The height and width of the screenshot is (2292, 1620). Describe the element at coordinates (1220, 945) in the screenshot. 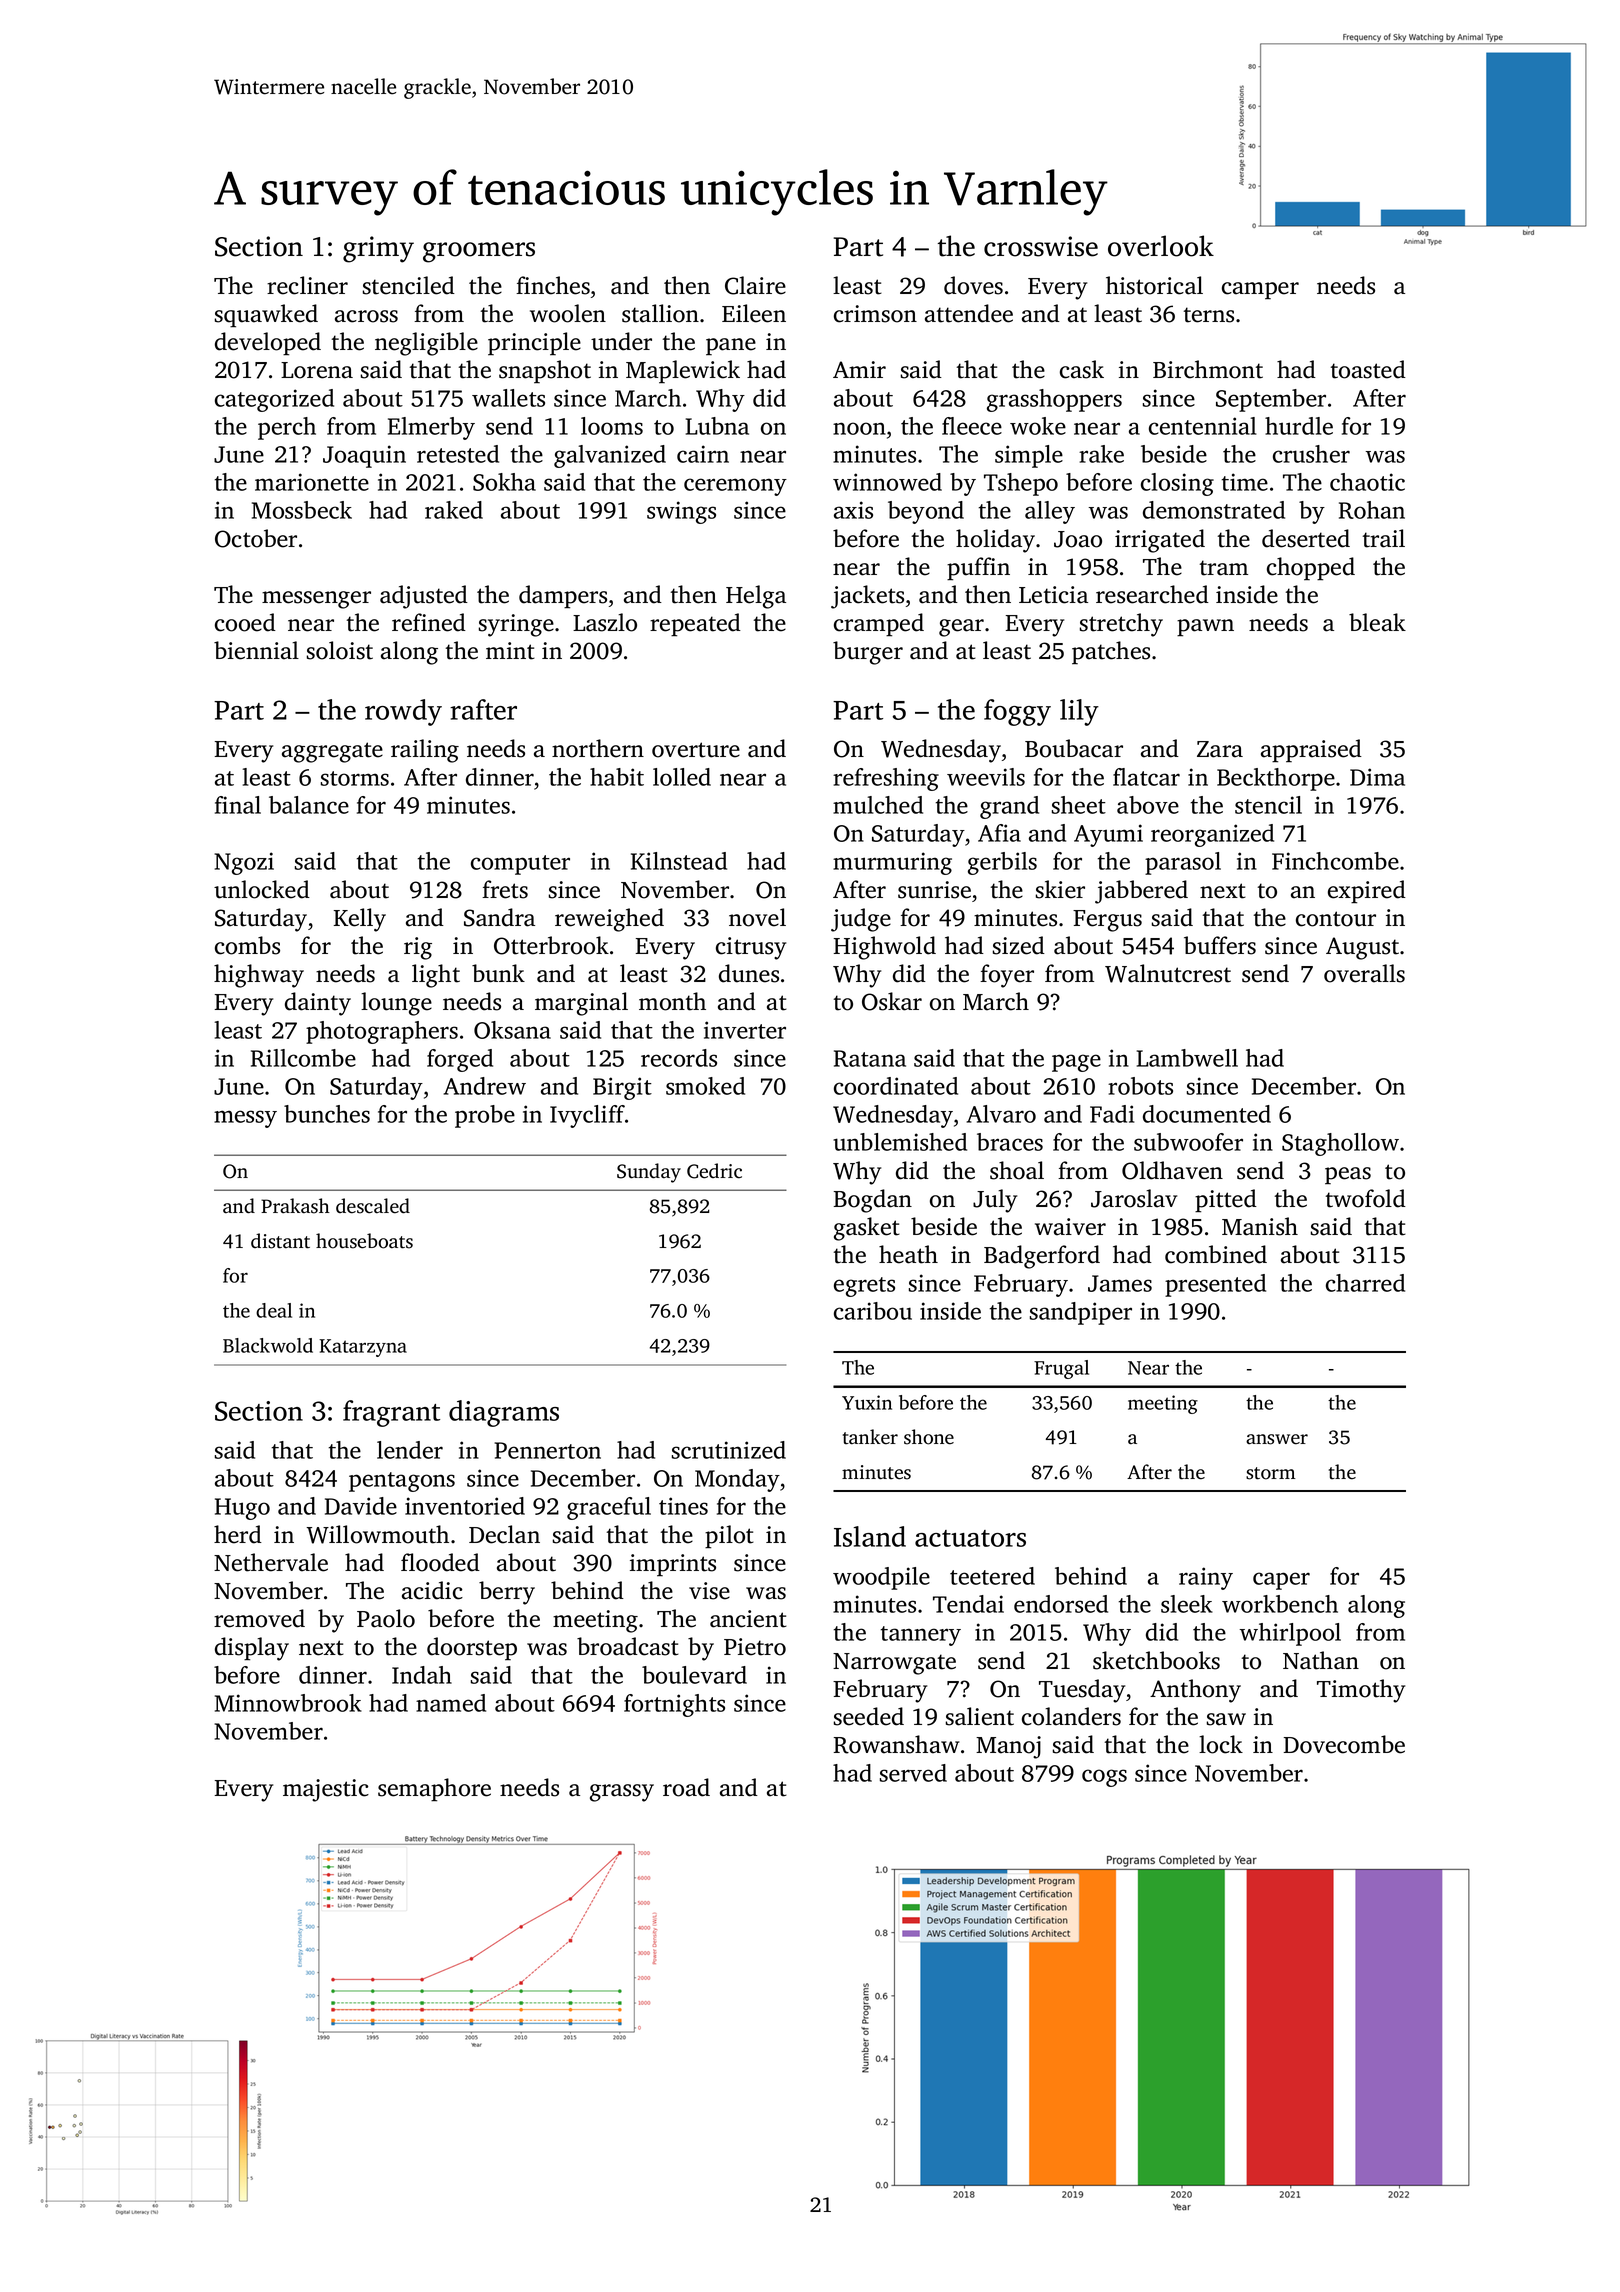

I see `buffers` at that location.
